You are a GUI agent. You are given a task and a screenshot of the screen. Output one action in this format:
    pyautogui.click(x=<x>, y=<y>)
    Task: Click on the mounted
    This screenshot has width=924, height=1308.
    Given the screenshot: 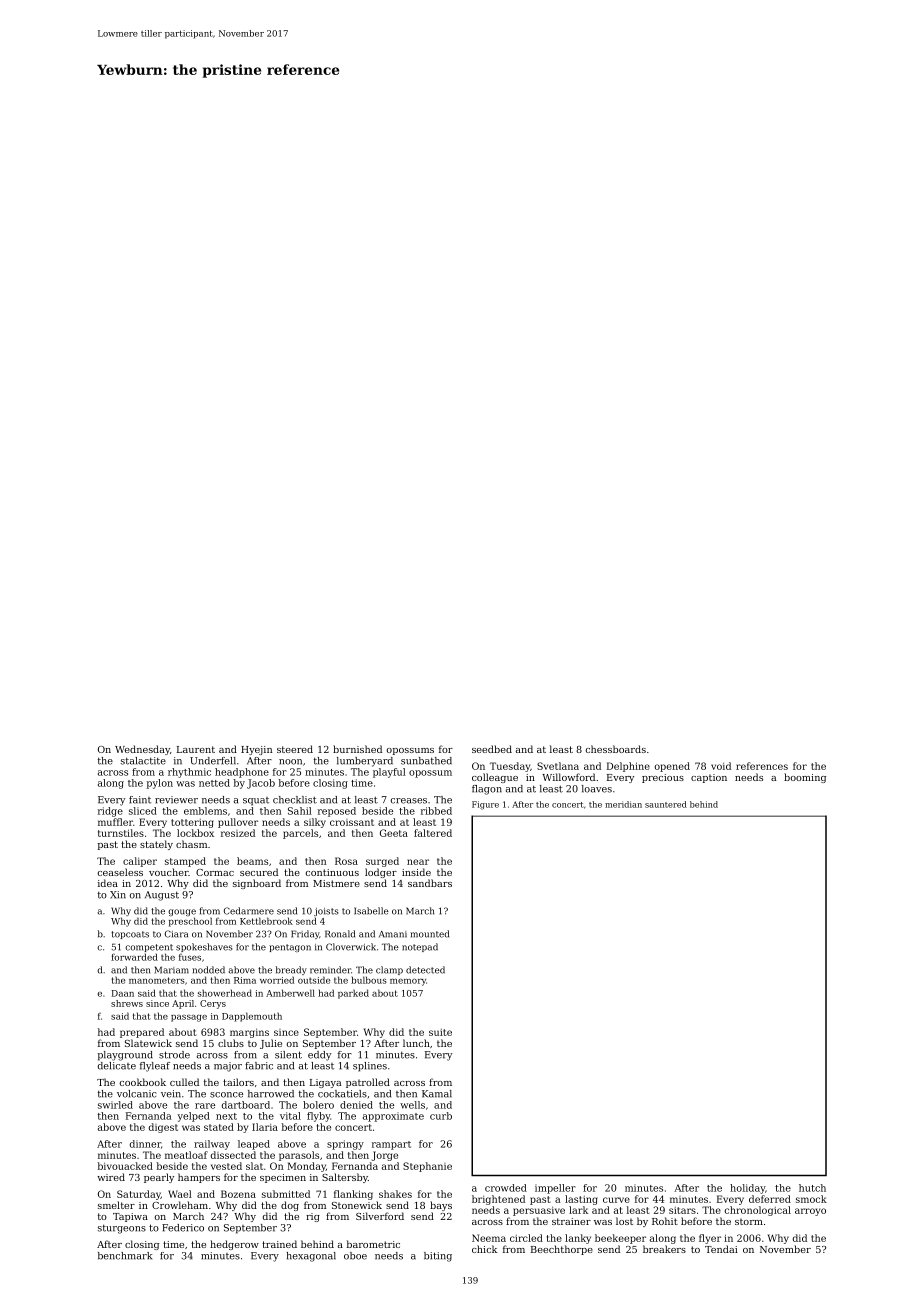 What is the action you would take?
    pyautogui.click(x=429, y=934)
